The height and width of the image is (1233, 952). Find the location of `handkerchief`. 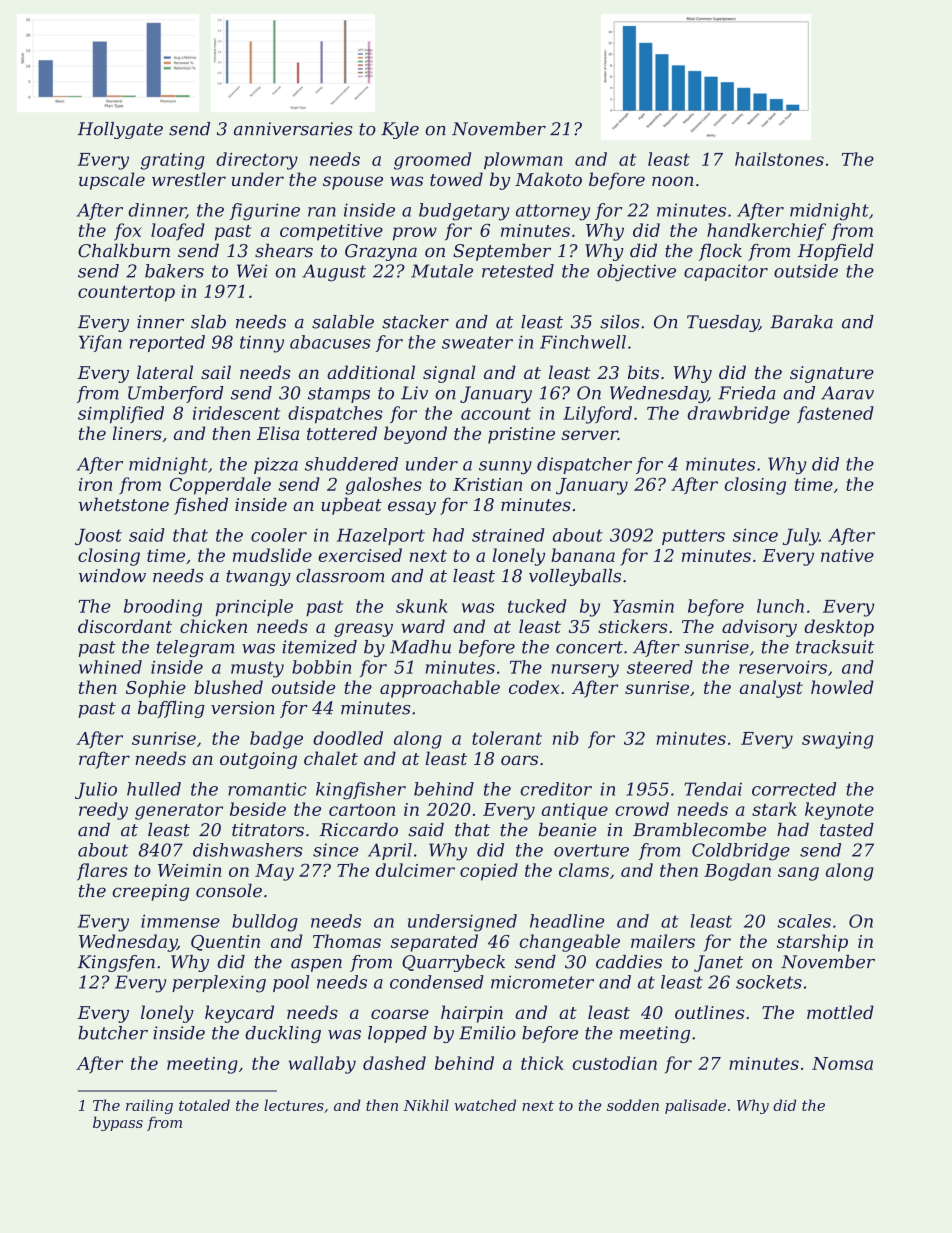

handkerchief is located at coordinates (766, 232).
